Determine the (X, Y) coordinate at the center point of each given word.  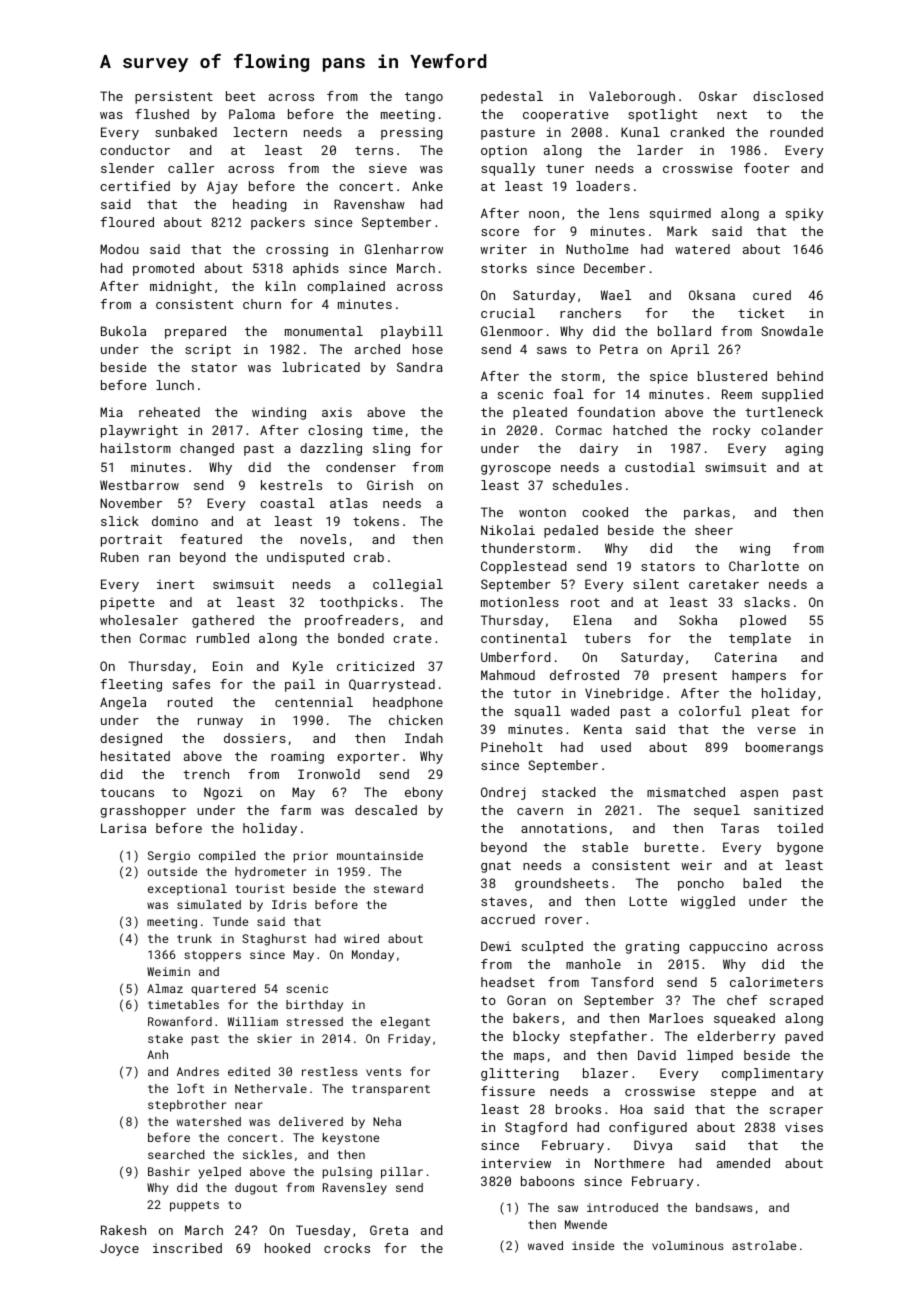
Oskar (718, 96)
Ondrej (503, 793)
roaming (297, 757)
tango (424, 98)
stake (165, 1038)
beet (240, 96)
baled (762, 883)
